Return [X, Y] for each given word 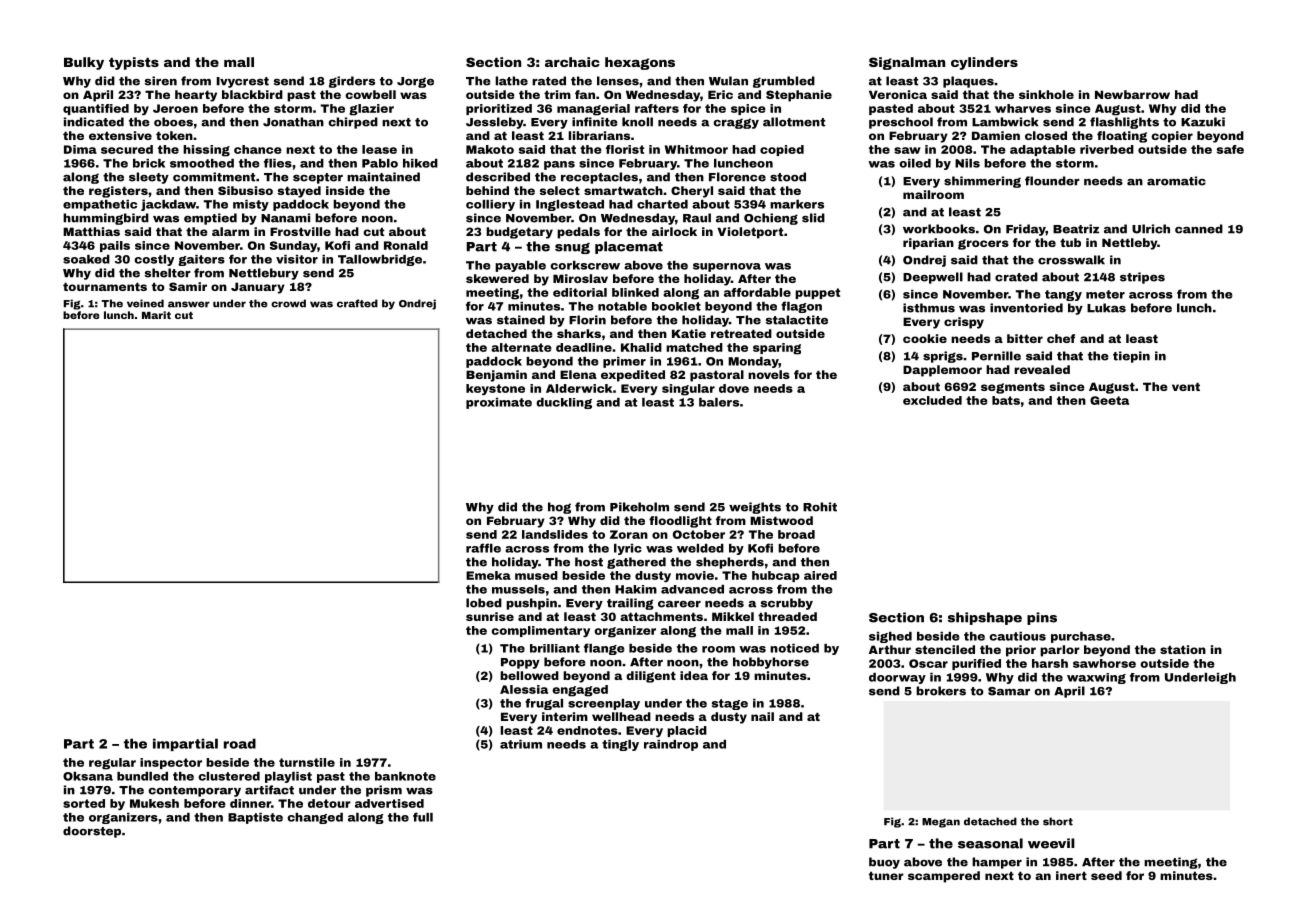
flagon [801, 307]
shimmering [982, 182]
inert [1071, 875]
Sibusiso [245, 190]
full [423, 817]
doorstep [92, 832]
